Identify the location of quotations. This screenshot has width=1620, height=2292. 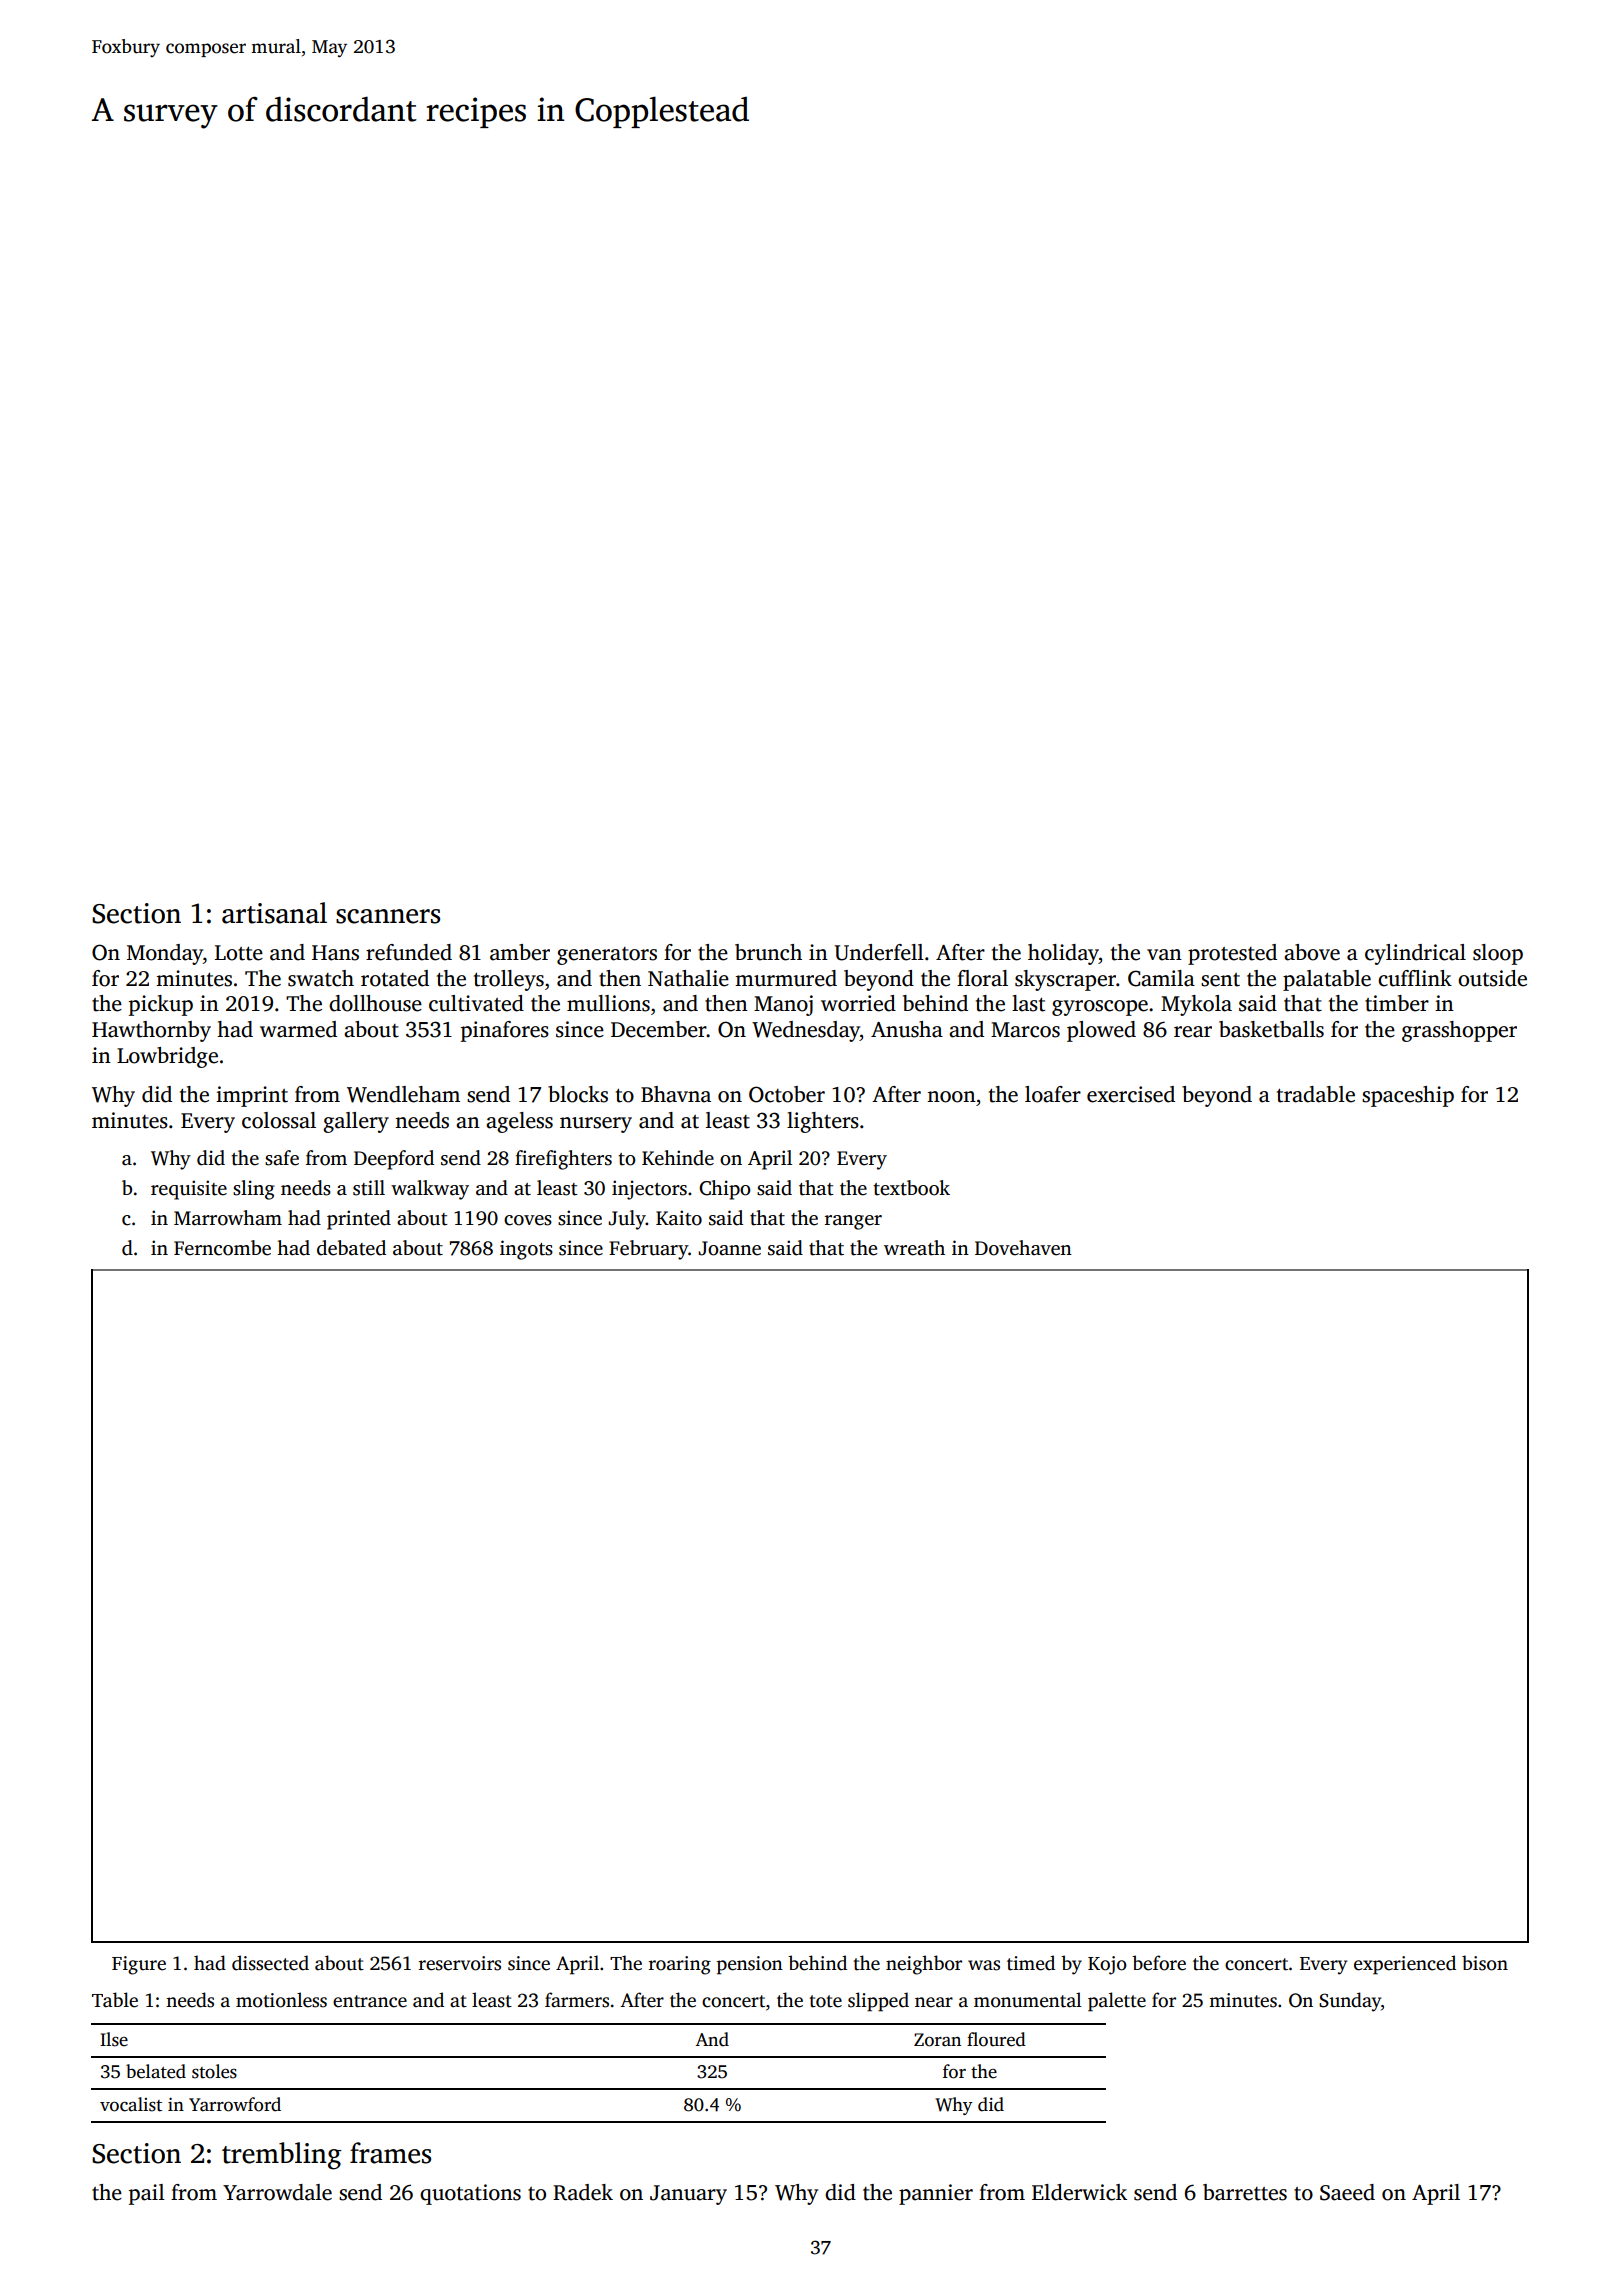
(470, 2194).
